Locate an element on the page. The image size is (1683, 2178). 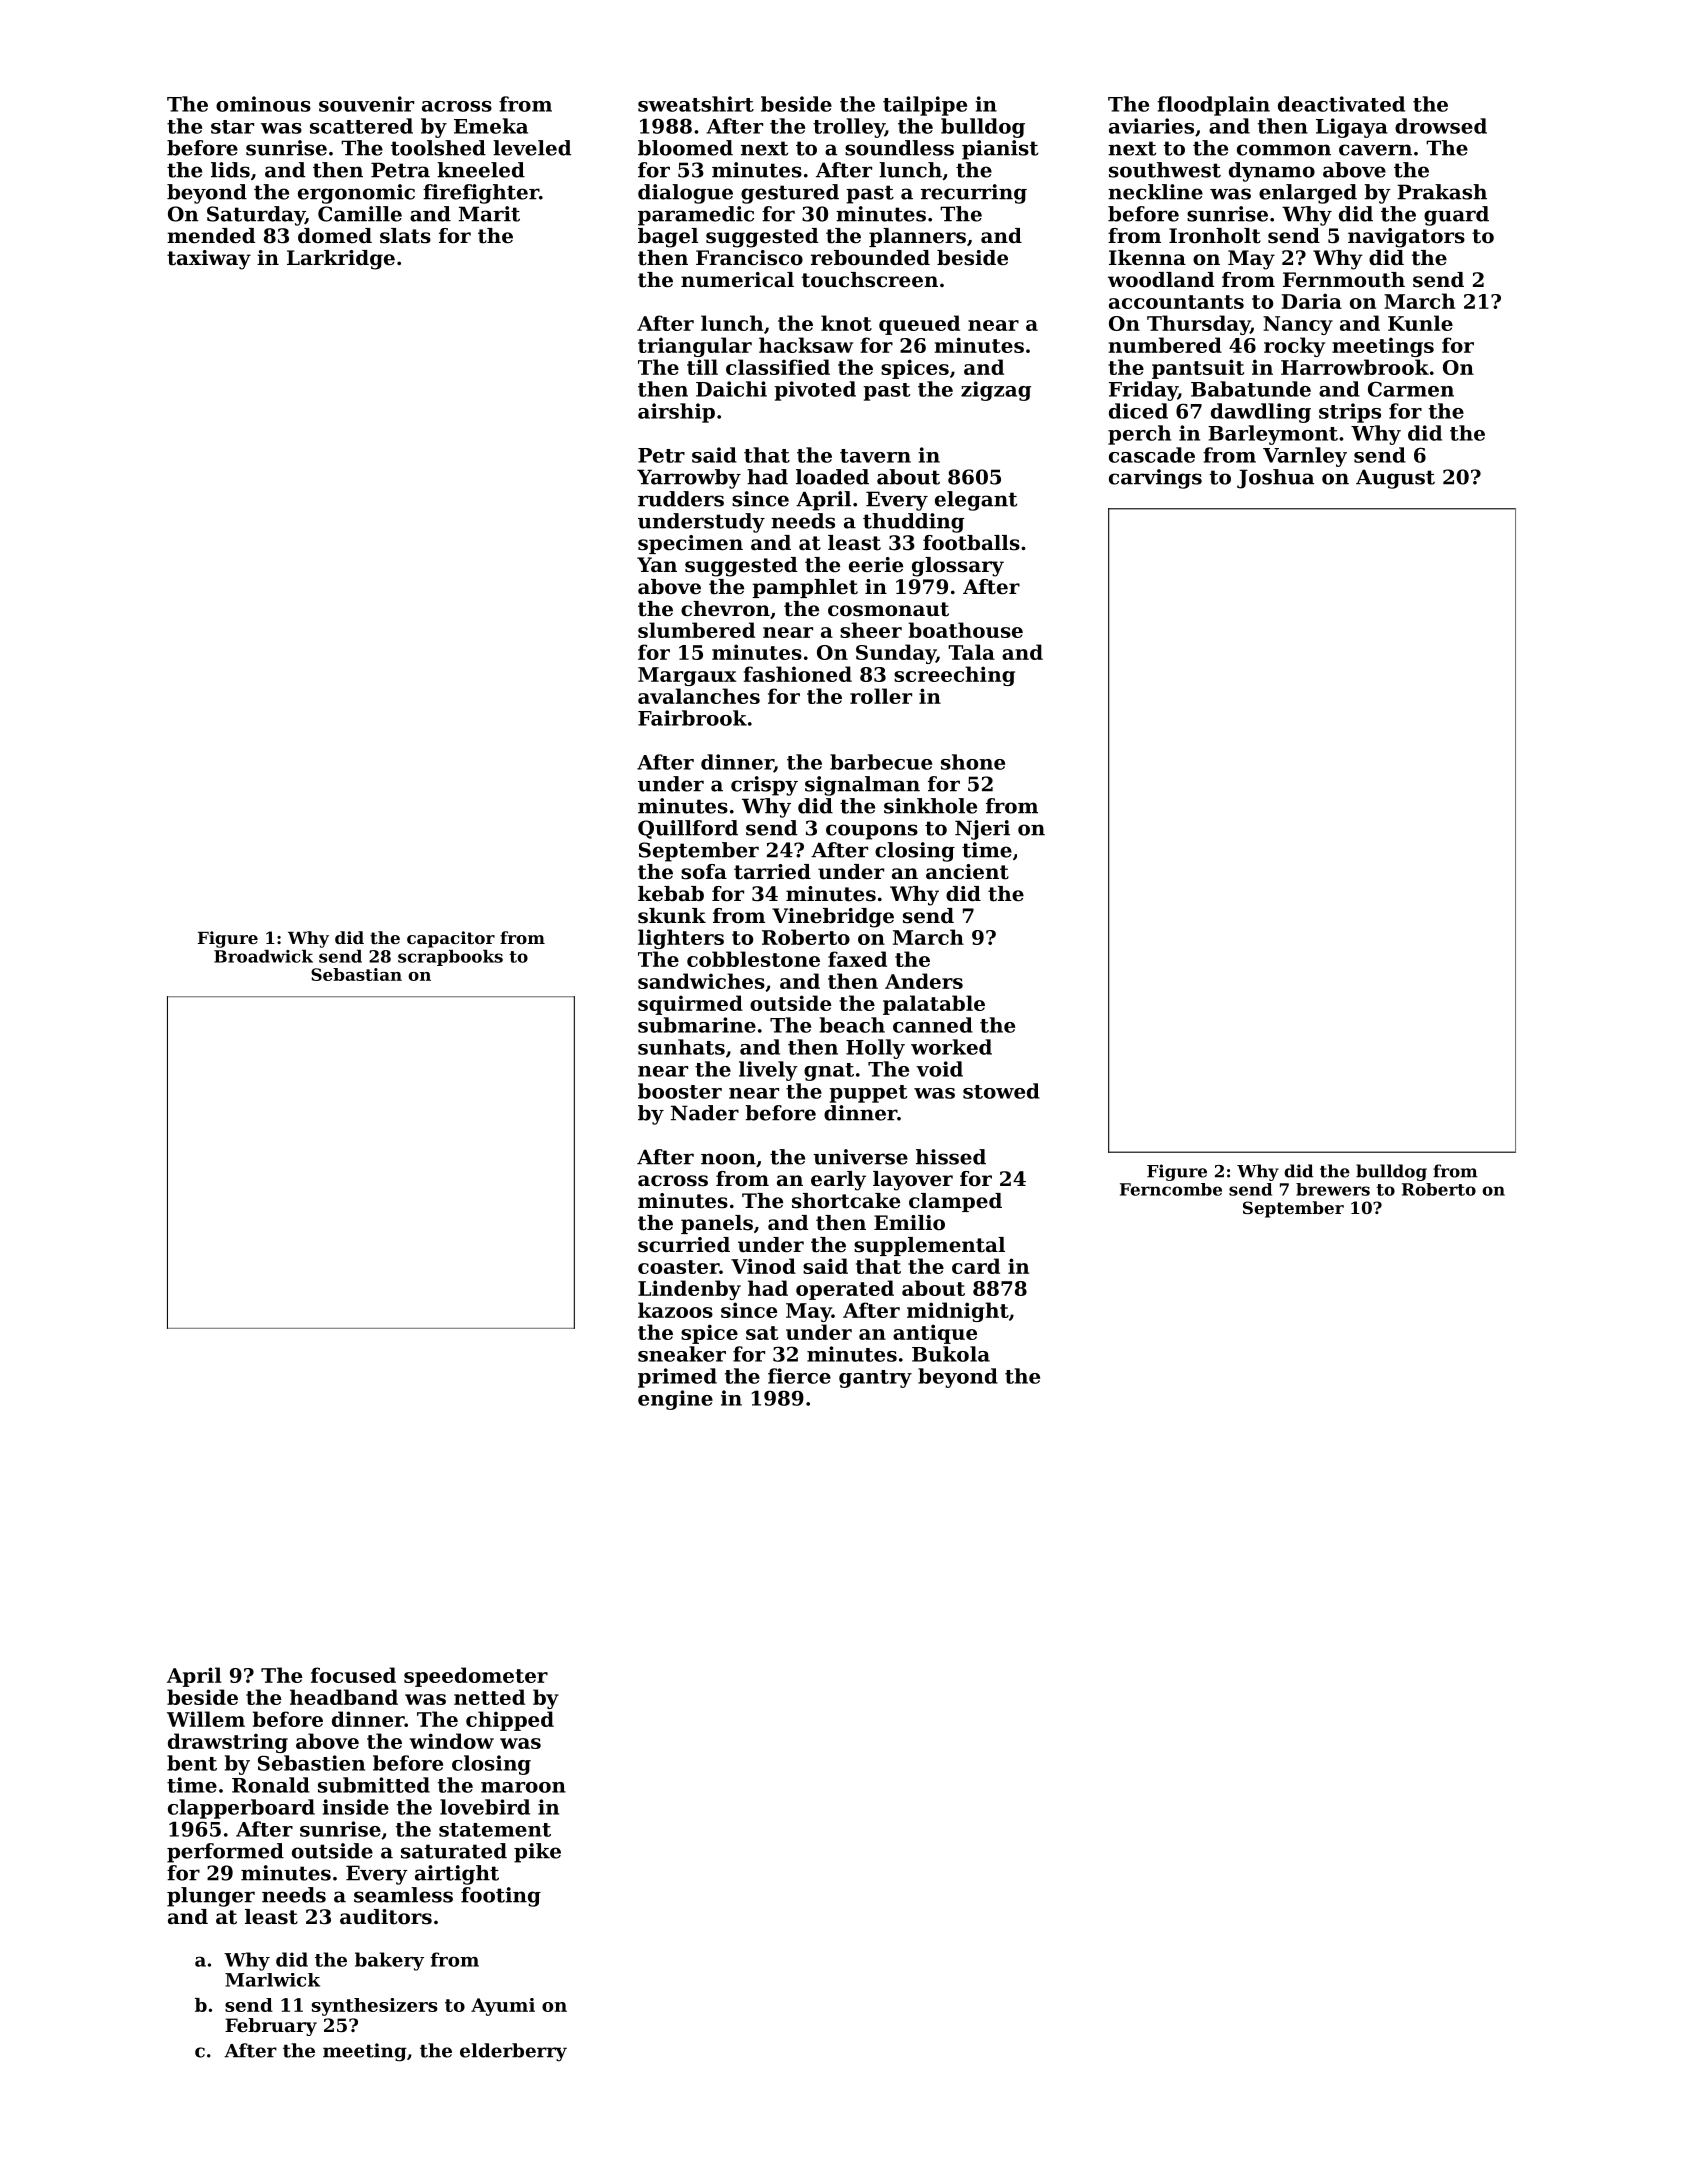
Ferncombe is located at coordinates (1171, 1189).
